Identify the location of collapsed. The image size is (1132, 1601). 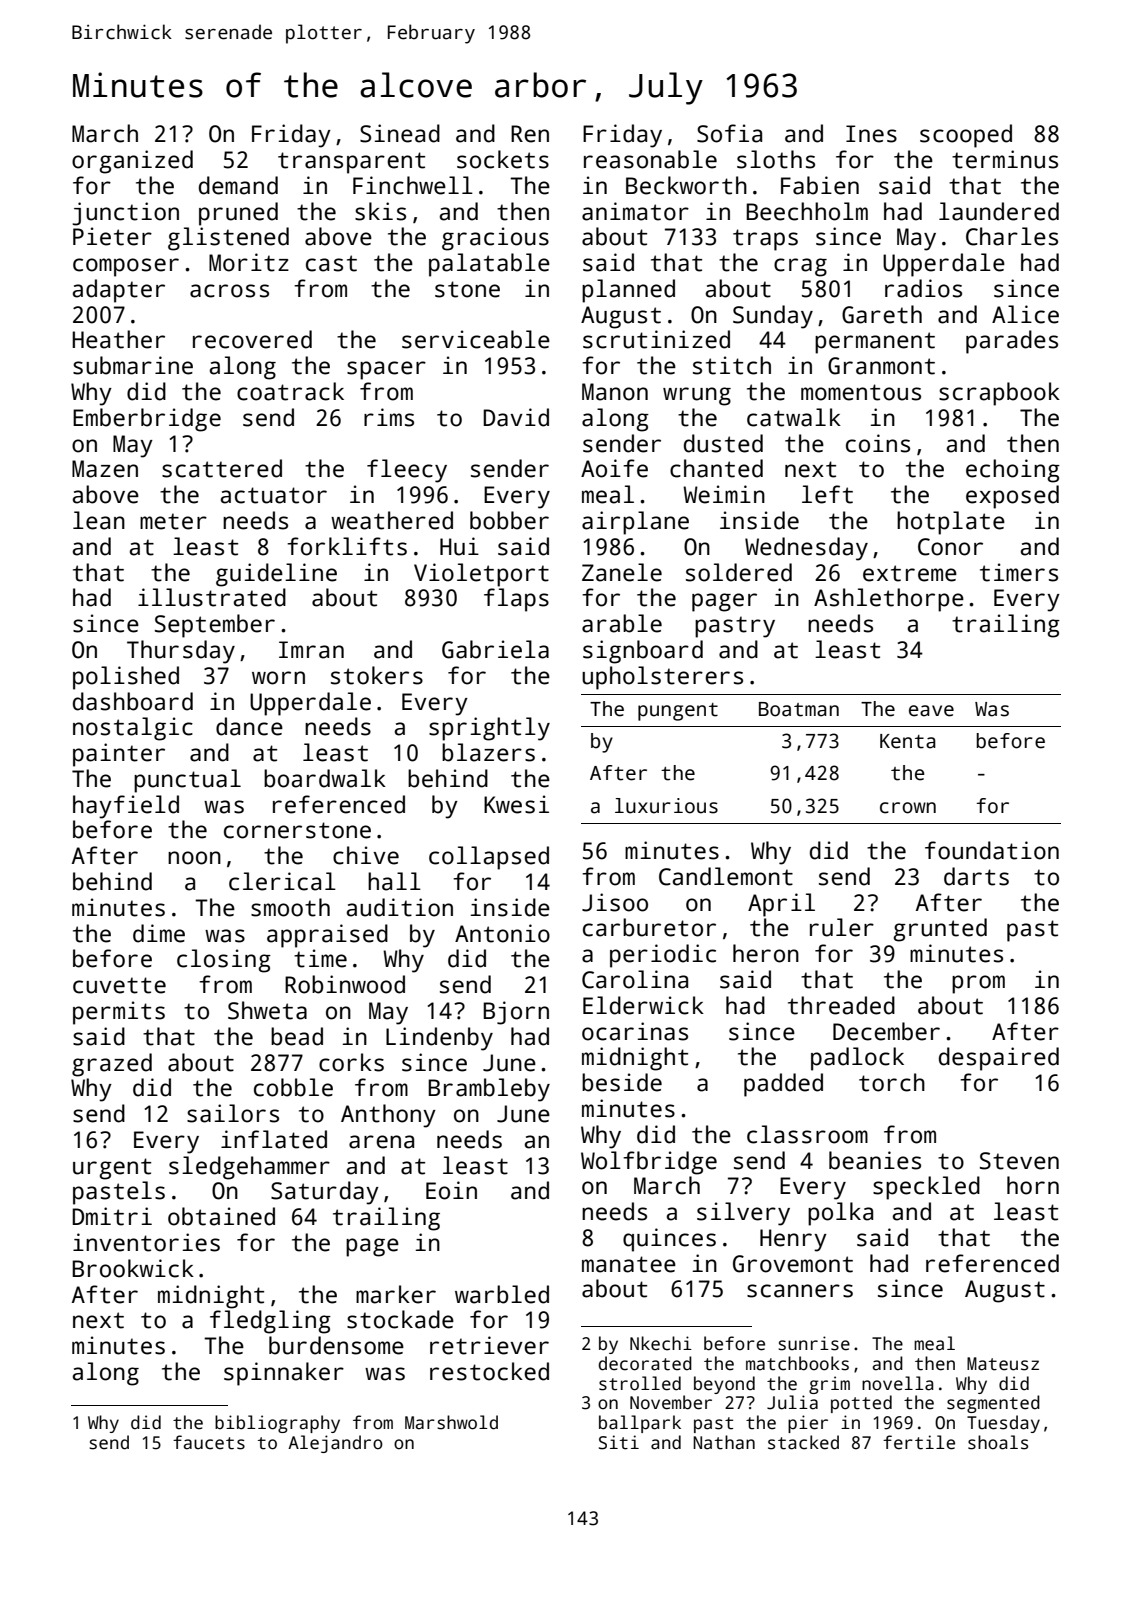
(489, 858).
